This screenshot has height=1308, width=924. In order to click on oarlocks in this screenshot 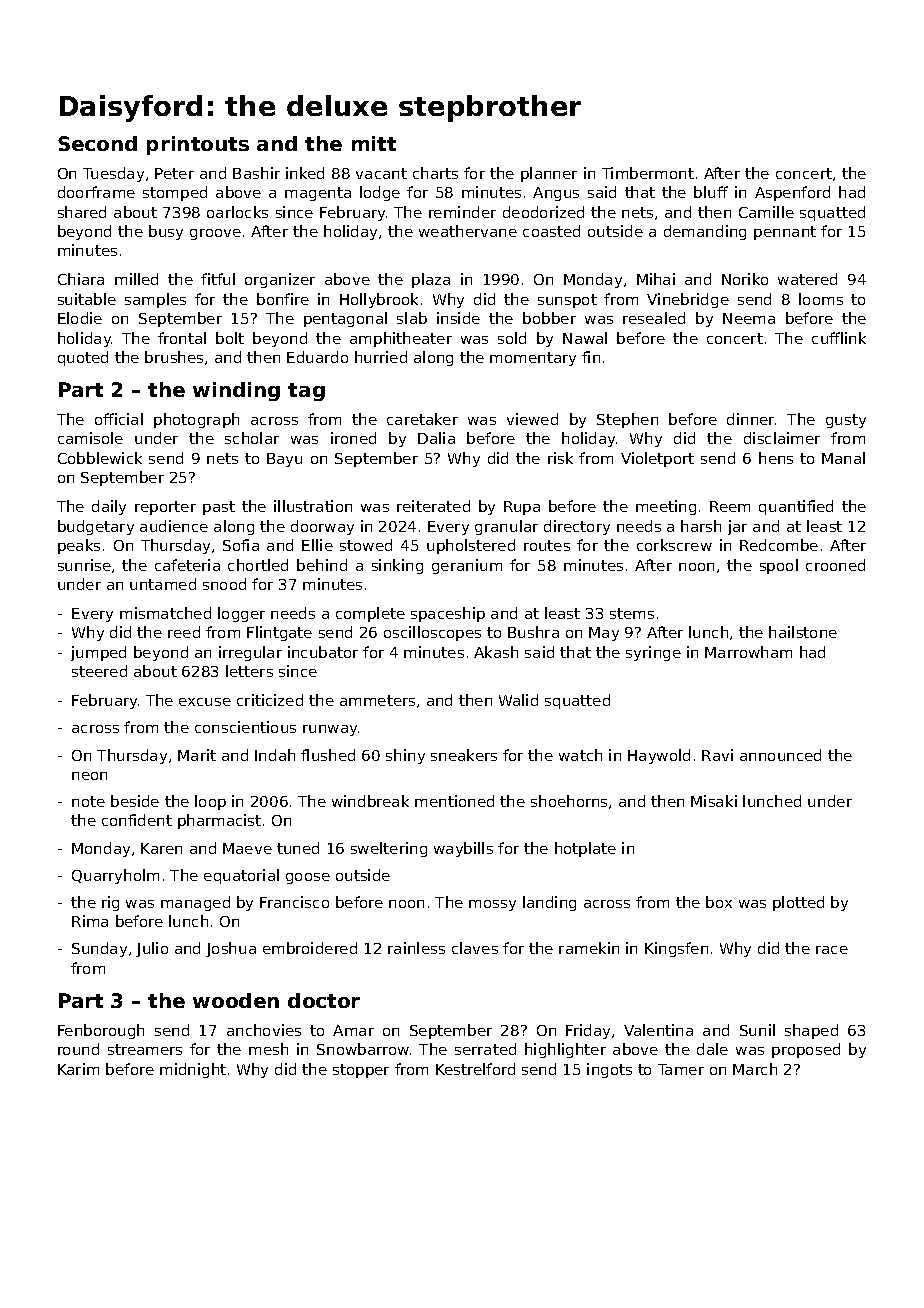, I will do `click(237, 212)`.
